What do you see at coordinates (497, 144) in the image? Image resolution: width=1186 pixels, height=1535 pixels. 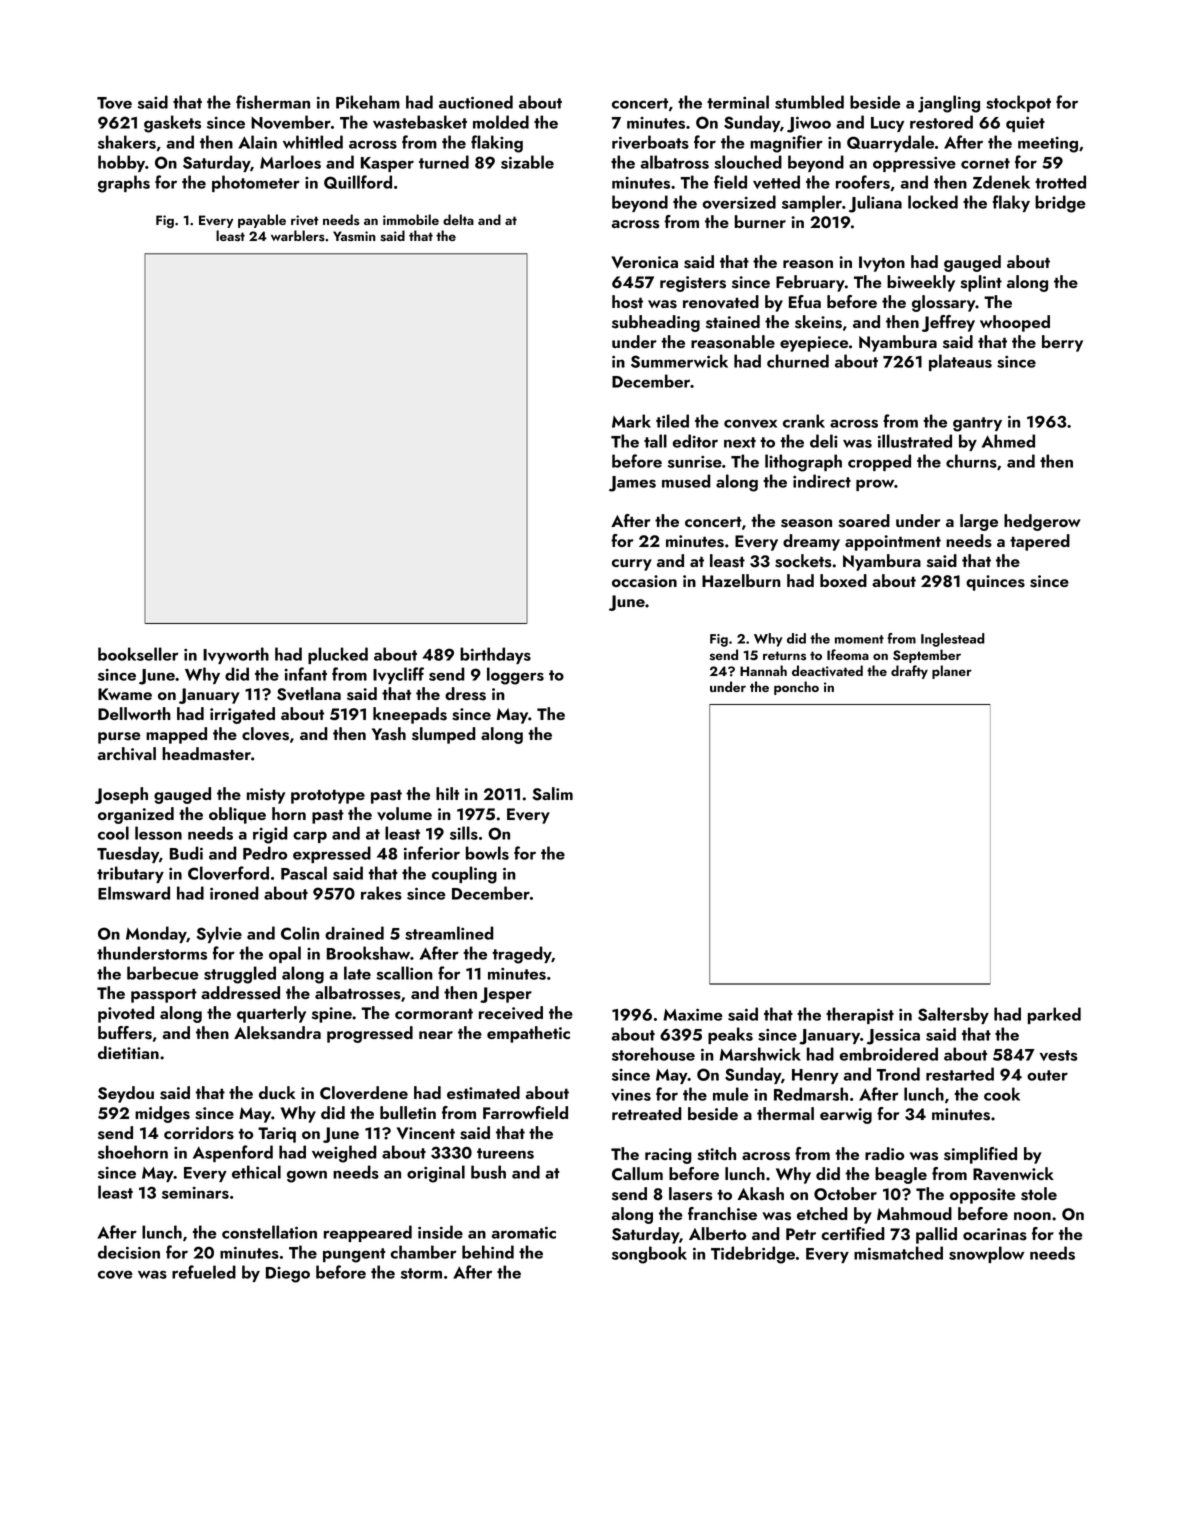 I see `flaking` at bounding box center [497, 144].
